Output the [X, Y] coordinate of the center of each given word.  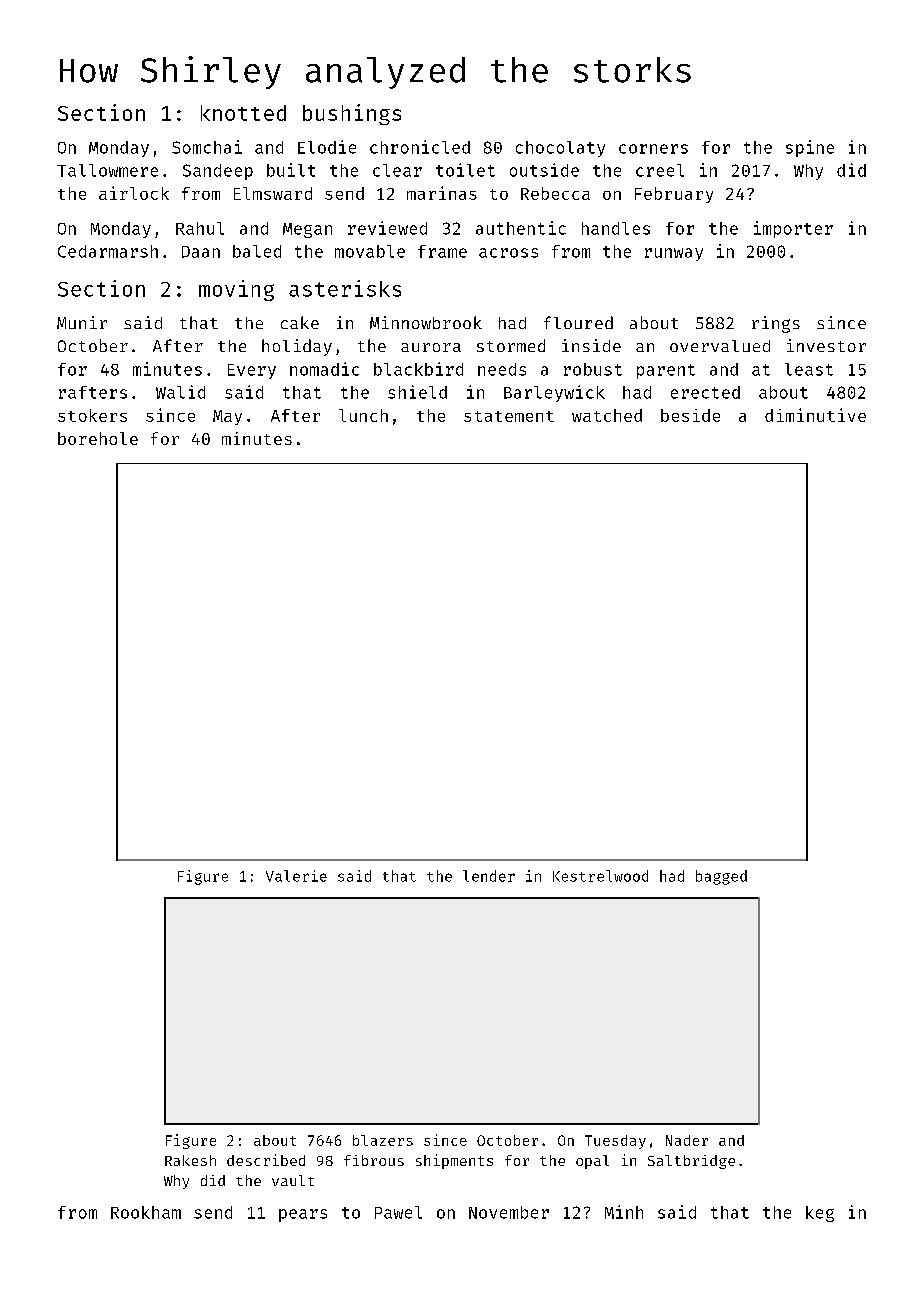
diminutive [815, 415]
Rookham [146, 1212]
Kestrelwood [600, 876]
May [227, 417]
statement [509, 416]
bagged [721, 877]
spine [810, 148]
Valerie [296, 876]
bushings [352, 114]
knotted [243, 113]
